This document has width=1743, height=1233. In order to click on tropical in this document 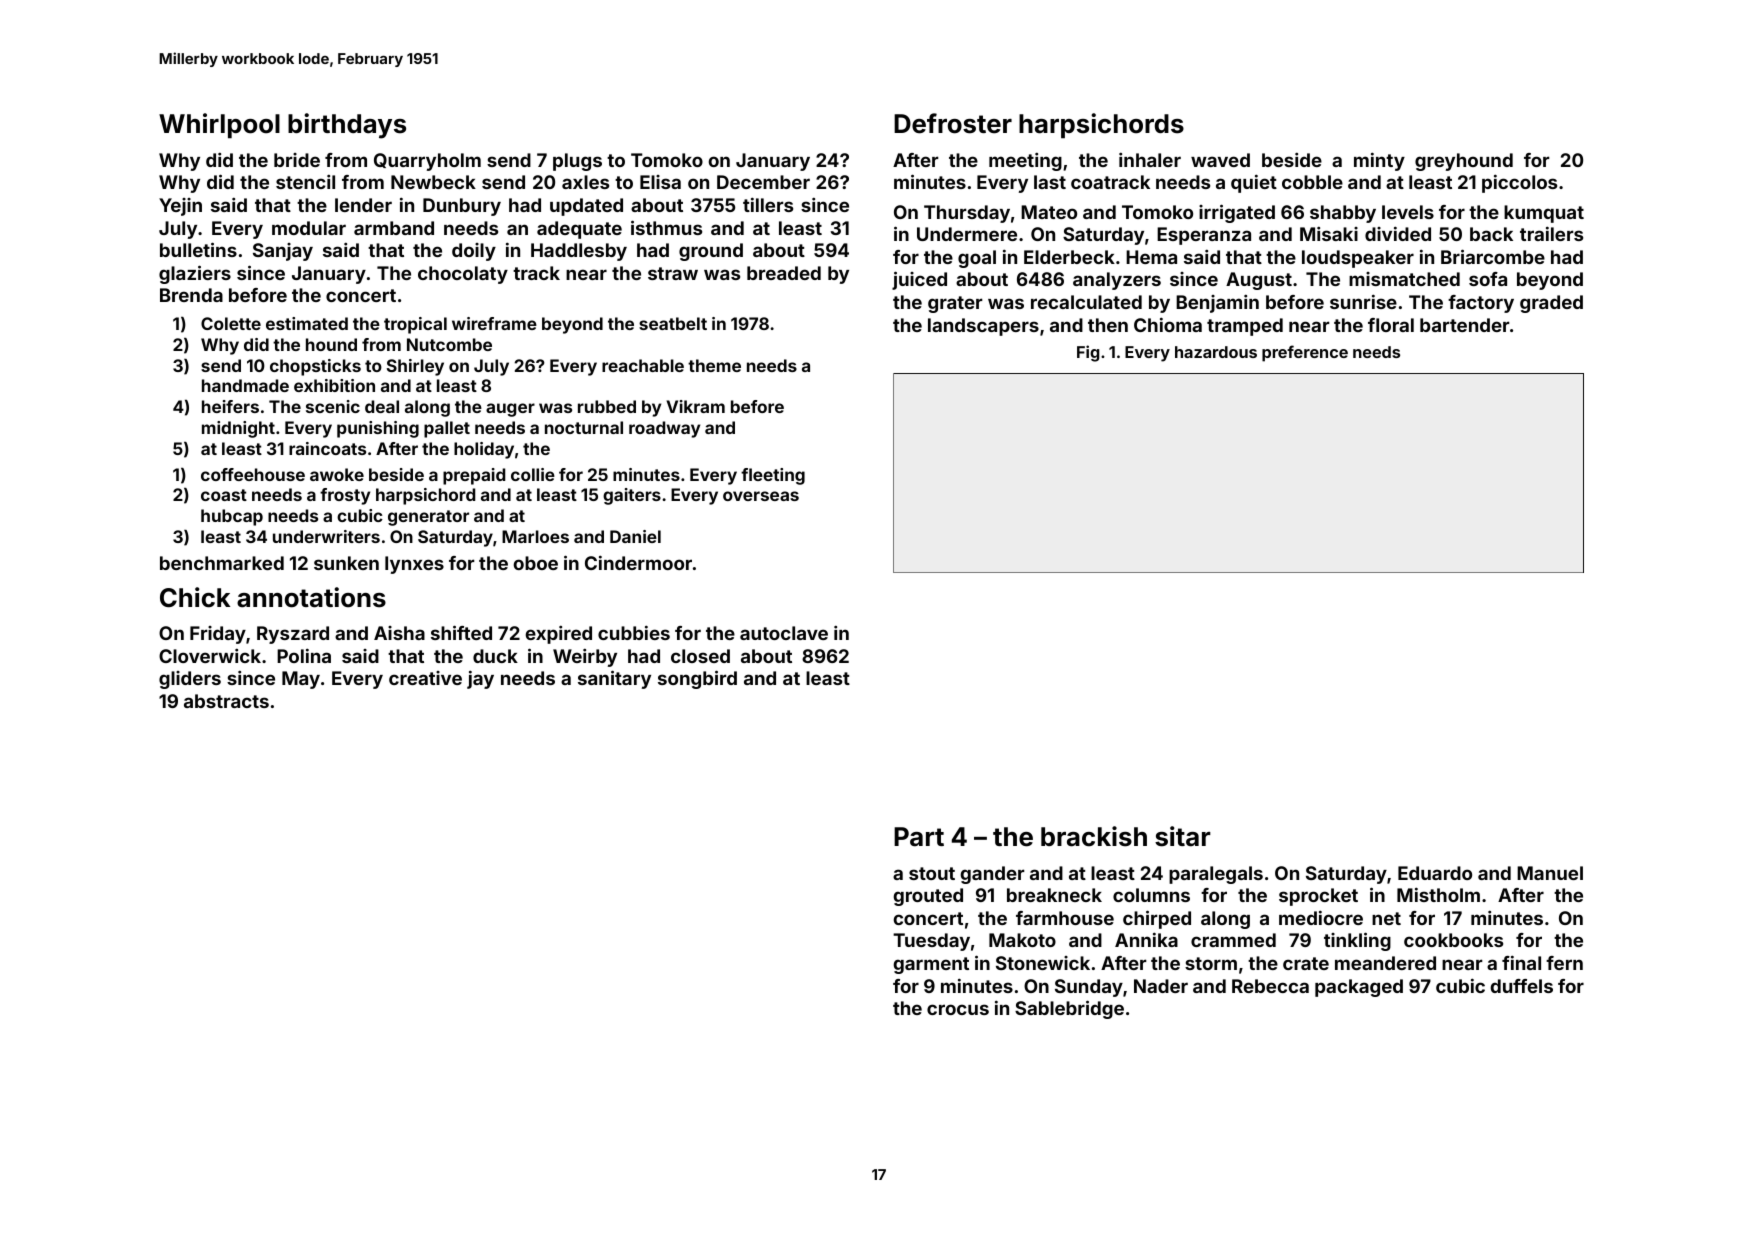, I will do `click(415, 325)`.
